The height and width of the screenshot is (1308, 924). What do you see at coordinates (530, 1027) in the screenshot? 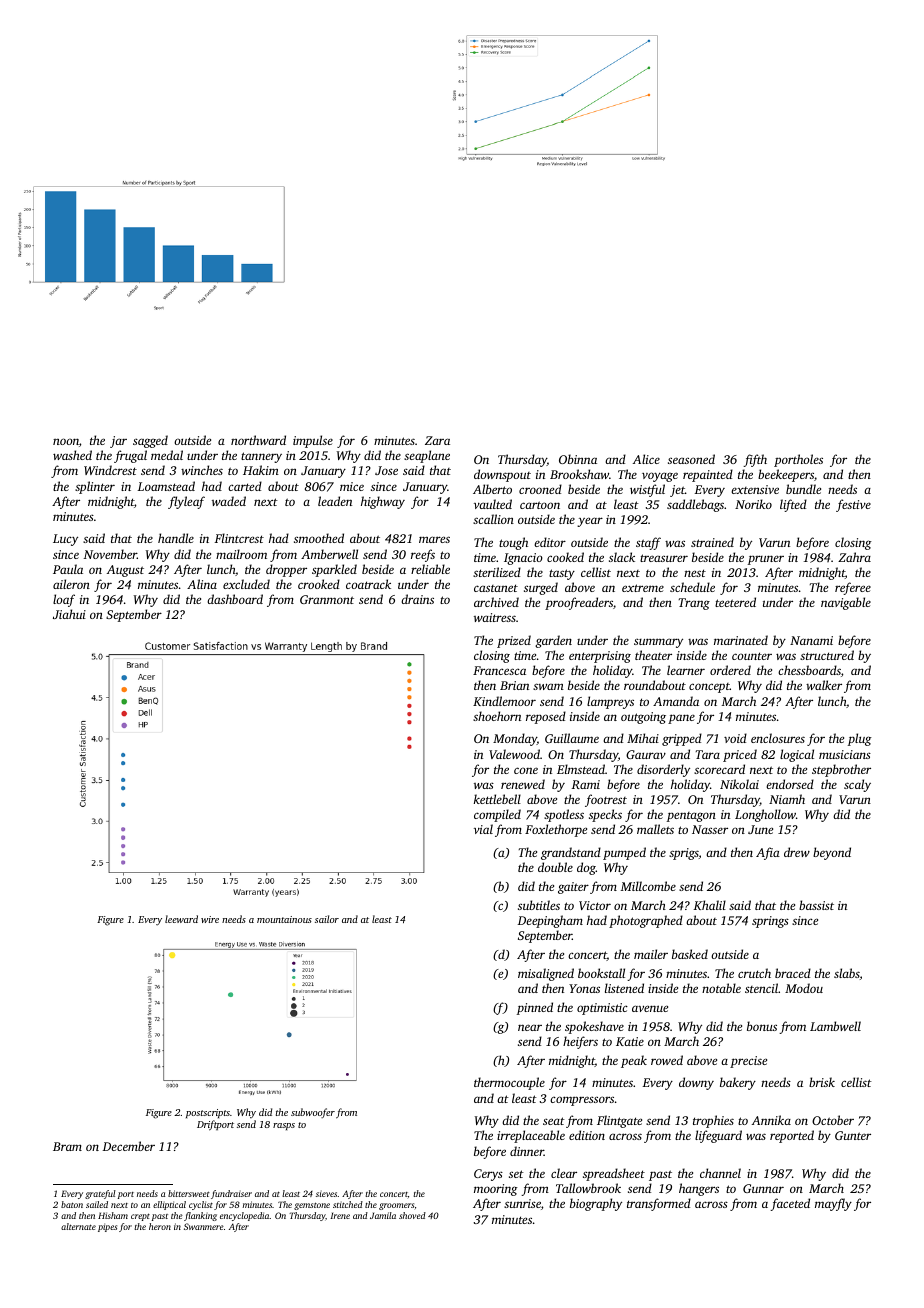
I see `near` at bounding box center [530, 1027].
